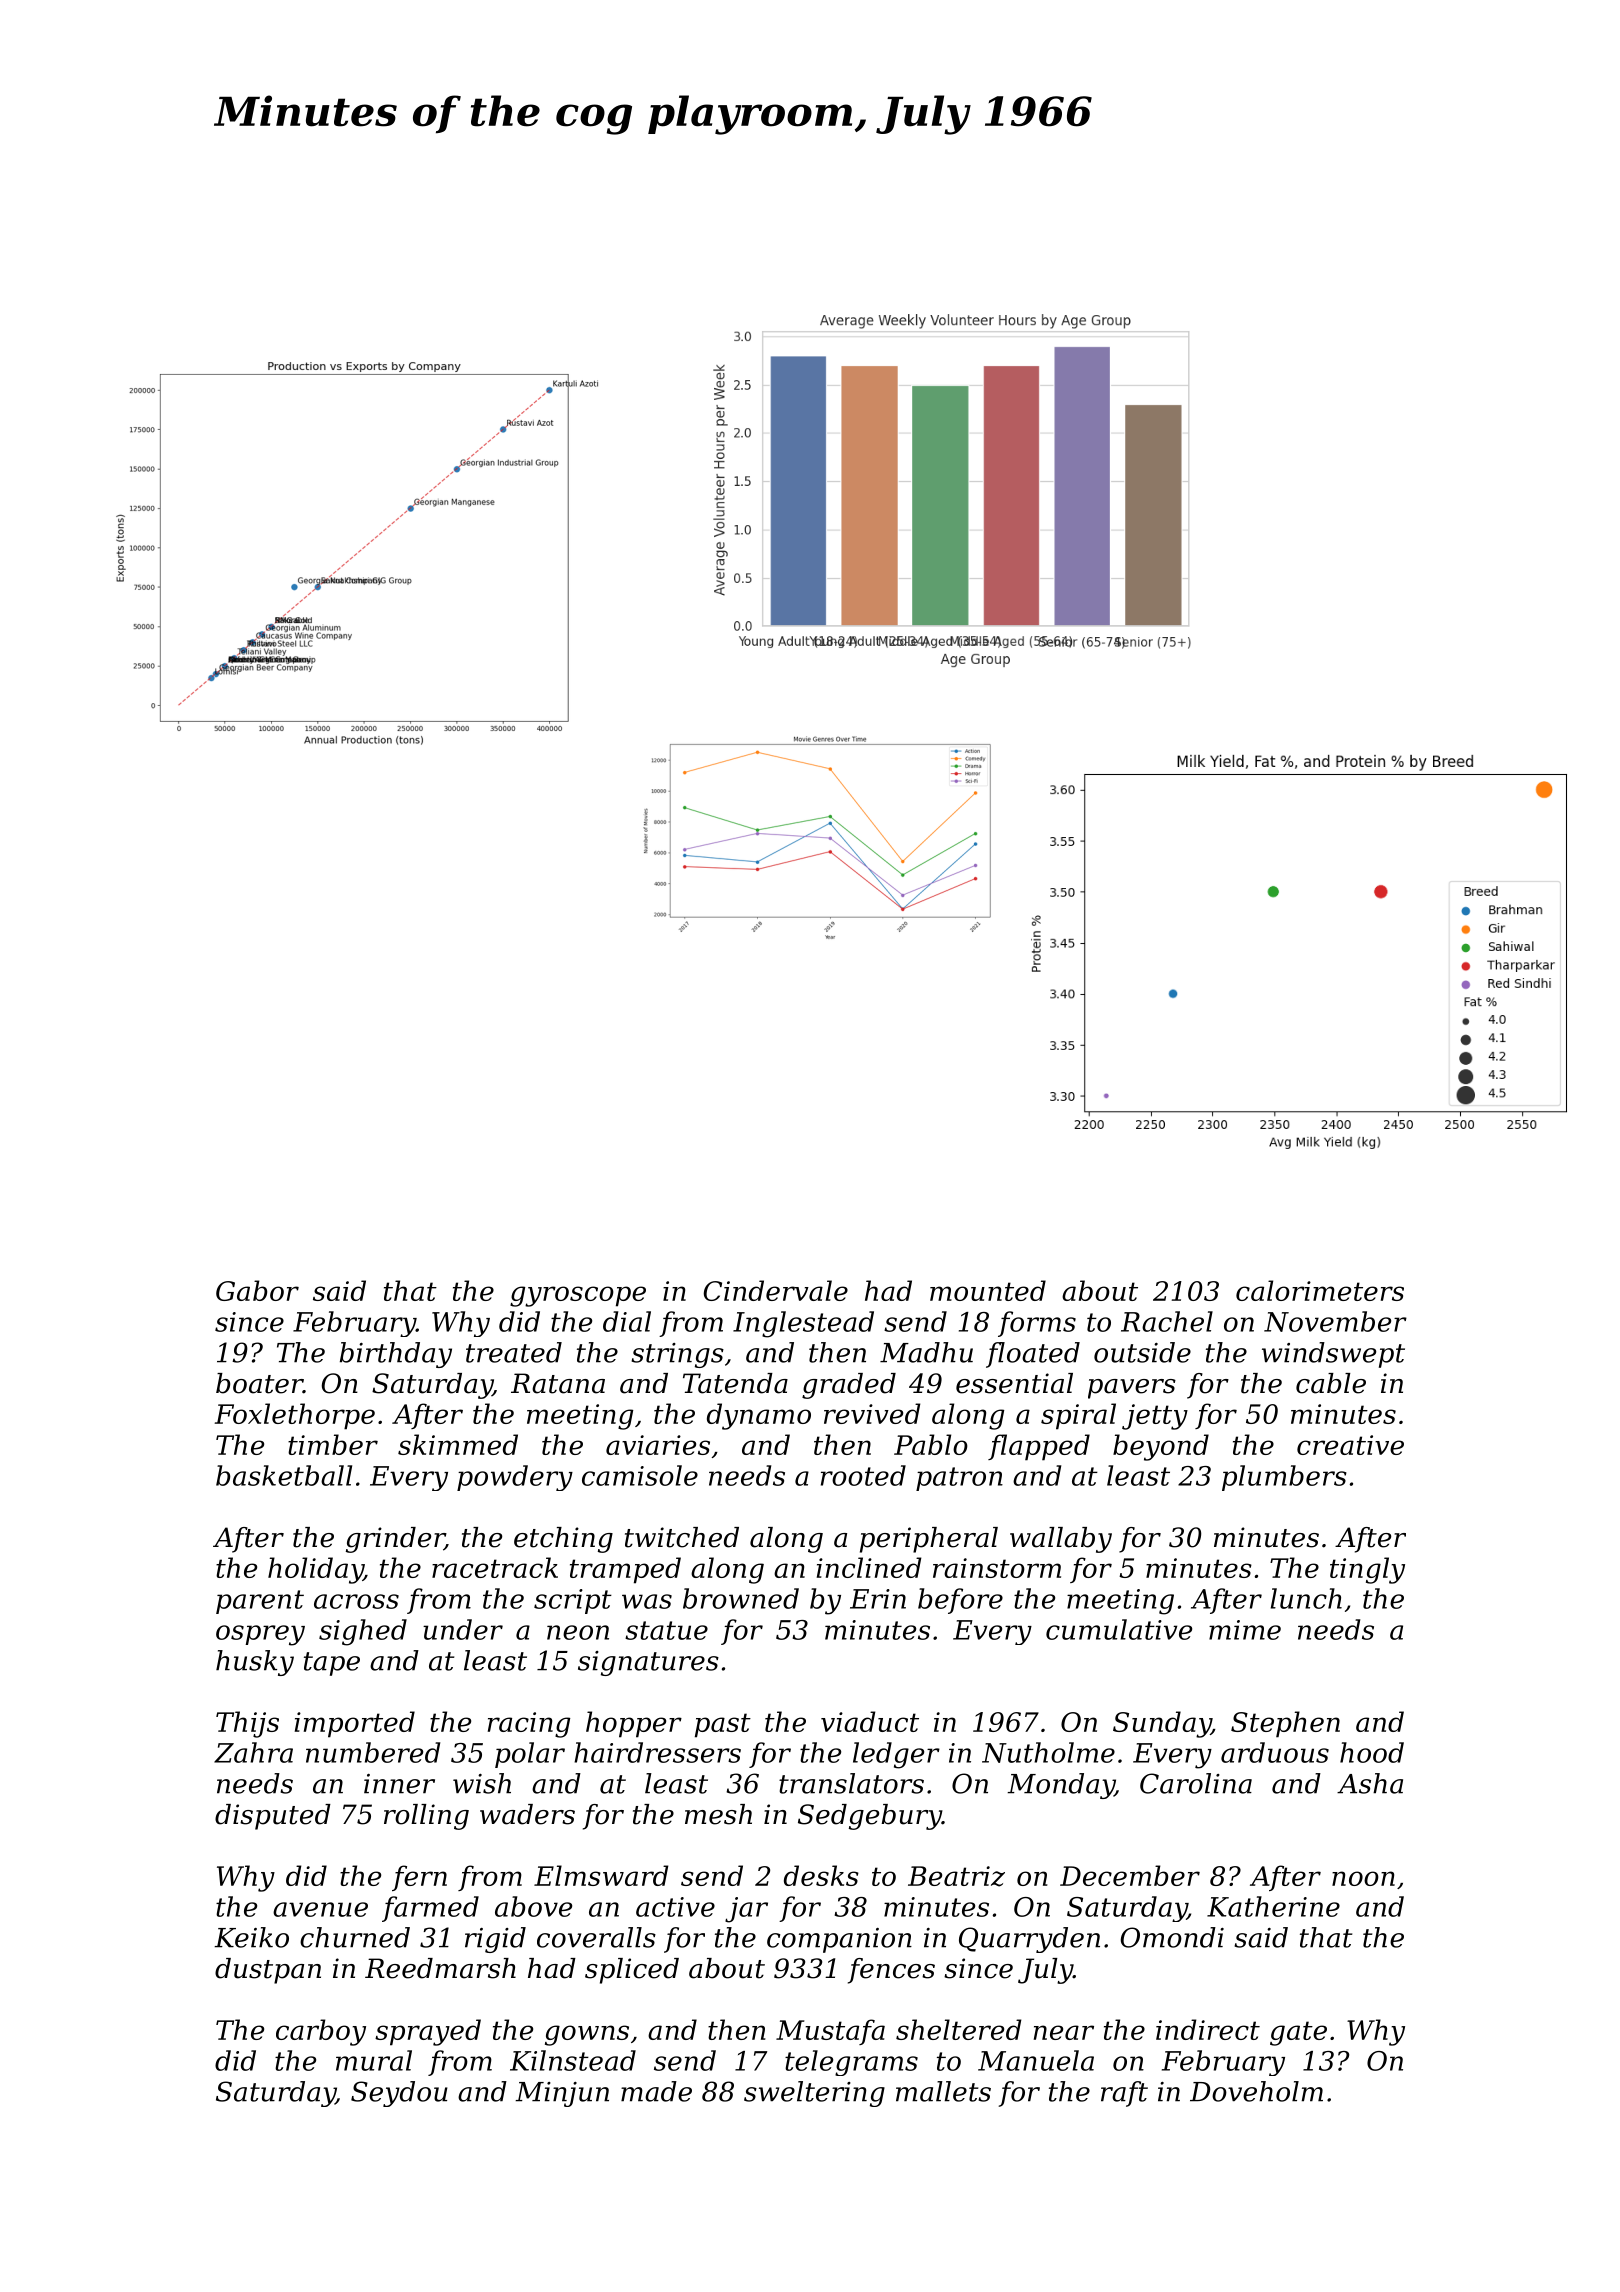 The height and width of the screenshot is (2292, 1620). I want to click on revived, so click(872, 1413).
